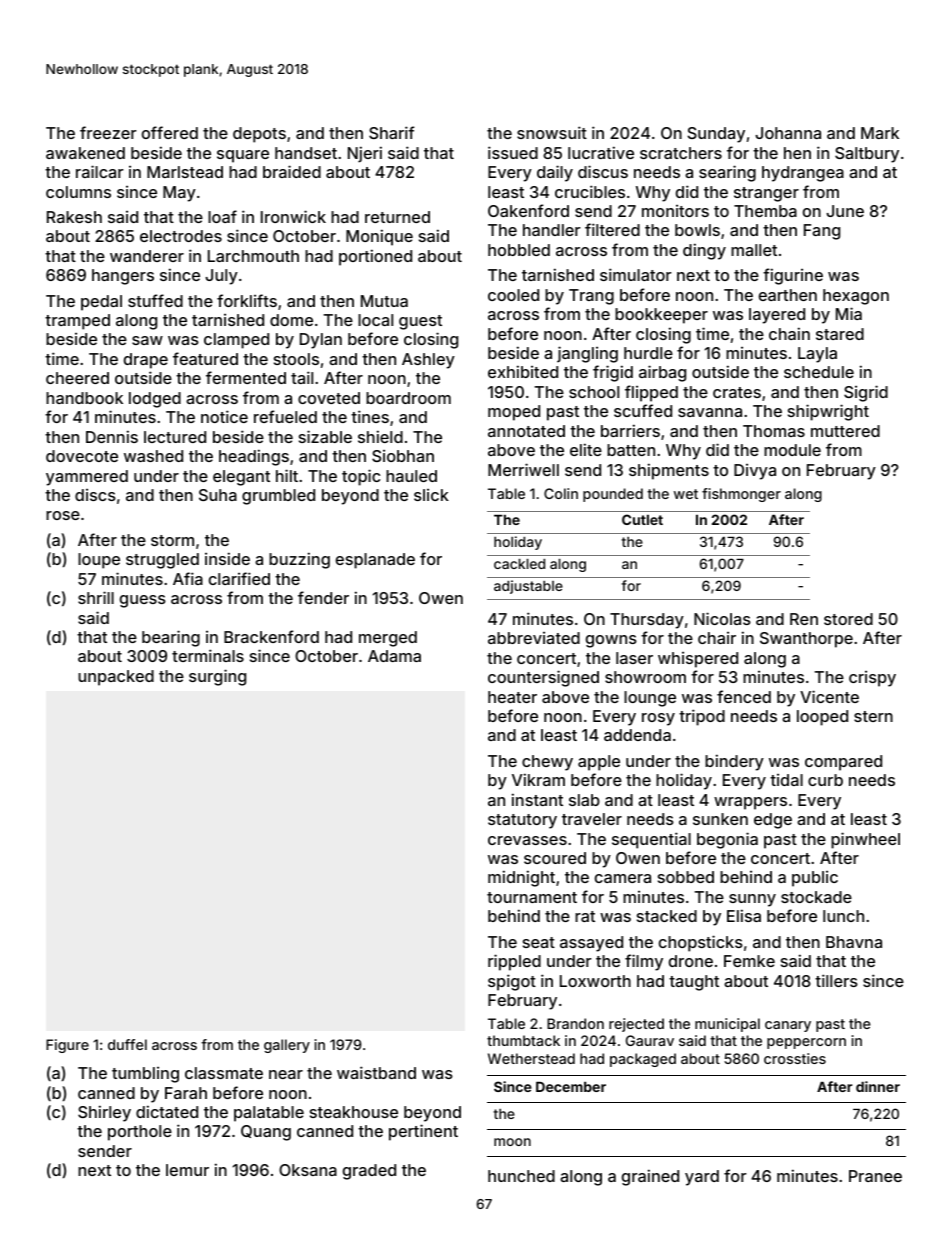 This image has width=952, height=1233. Describe the element at coordinates (259, 135) in the image. I see `depots` at that location.
